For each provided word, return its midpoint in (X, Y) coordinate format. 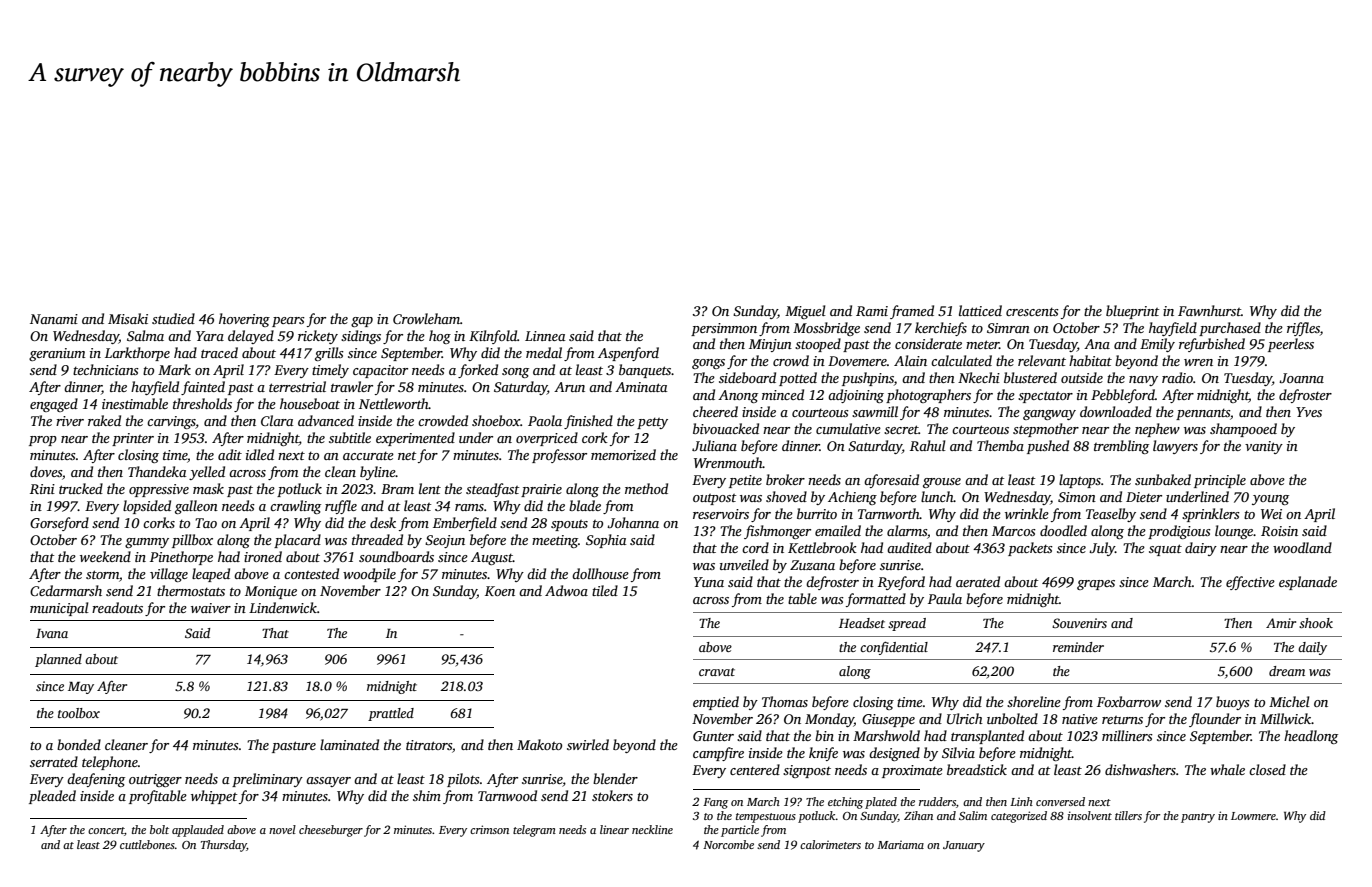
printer (133, 439)
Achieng (852, 498)
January (964, 846)
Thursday (224, 846)
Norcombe (728, 844)
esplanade (1308, 583)
